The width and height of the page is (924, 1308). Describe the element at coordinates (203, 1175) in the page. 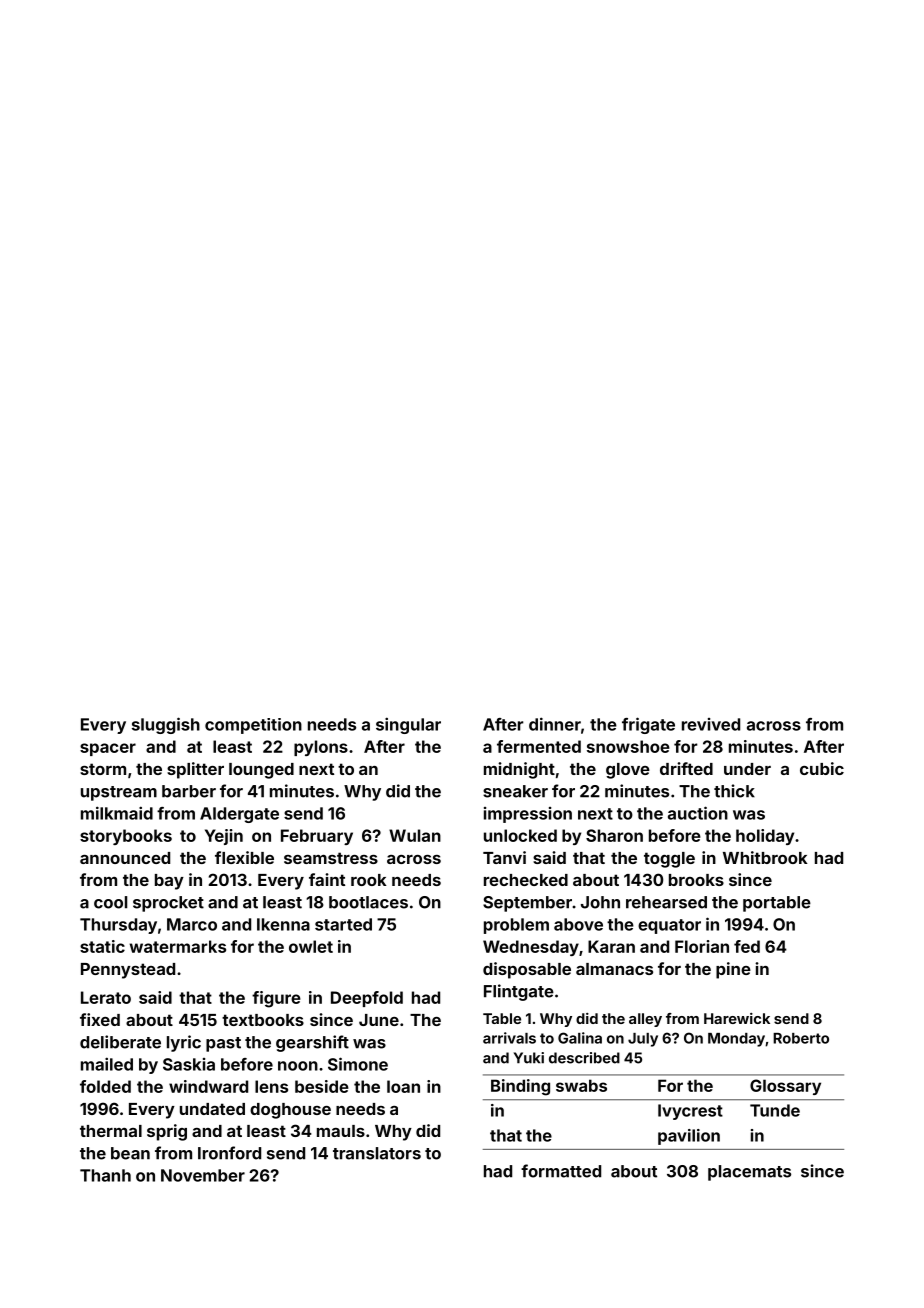

I see `November` at that location.
